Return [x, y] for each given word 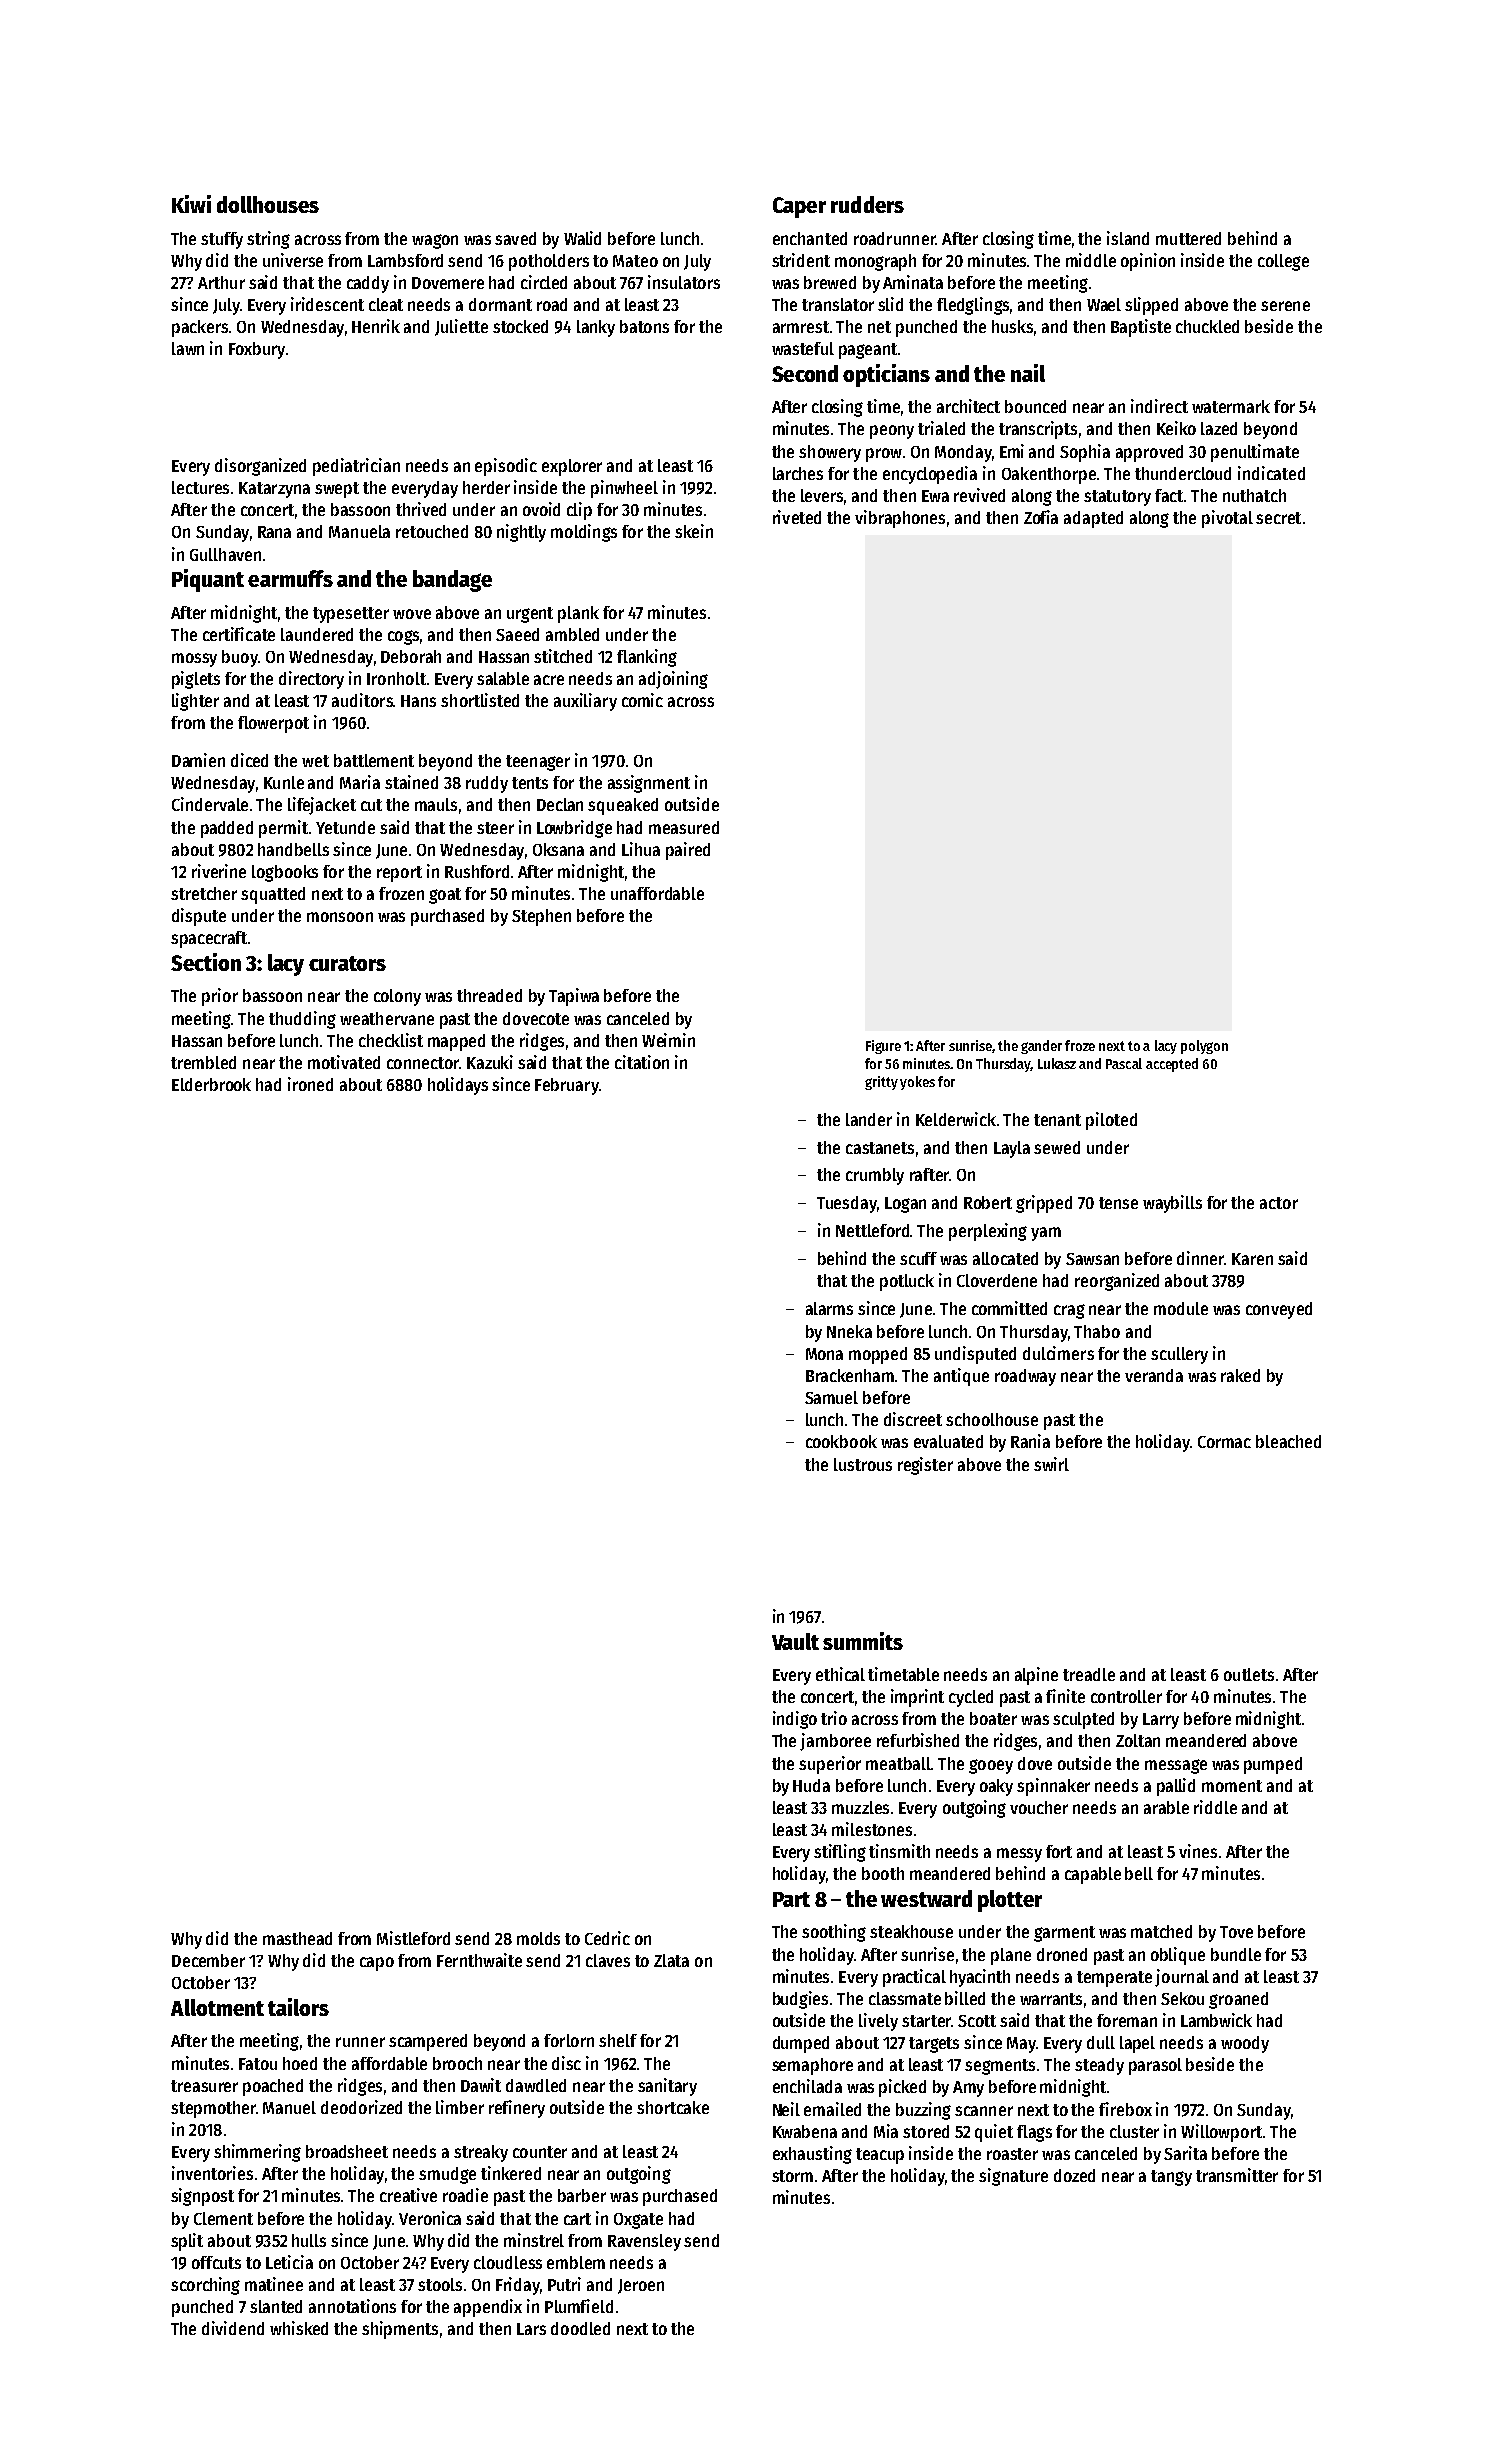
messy [1019, 1855]
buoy [240, 658]
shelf [618, 2040]
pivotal [1227, 519]
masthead [297, 1938]
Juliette [461, 327]
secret [1278, 518]
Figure [883, 1047]
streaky [481, 2153]
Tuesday [847, 1204]
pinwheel [624, 489]
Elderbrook [211, 1084]
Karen [1252, 1259]
